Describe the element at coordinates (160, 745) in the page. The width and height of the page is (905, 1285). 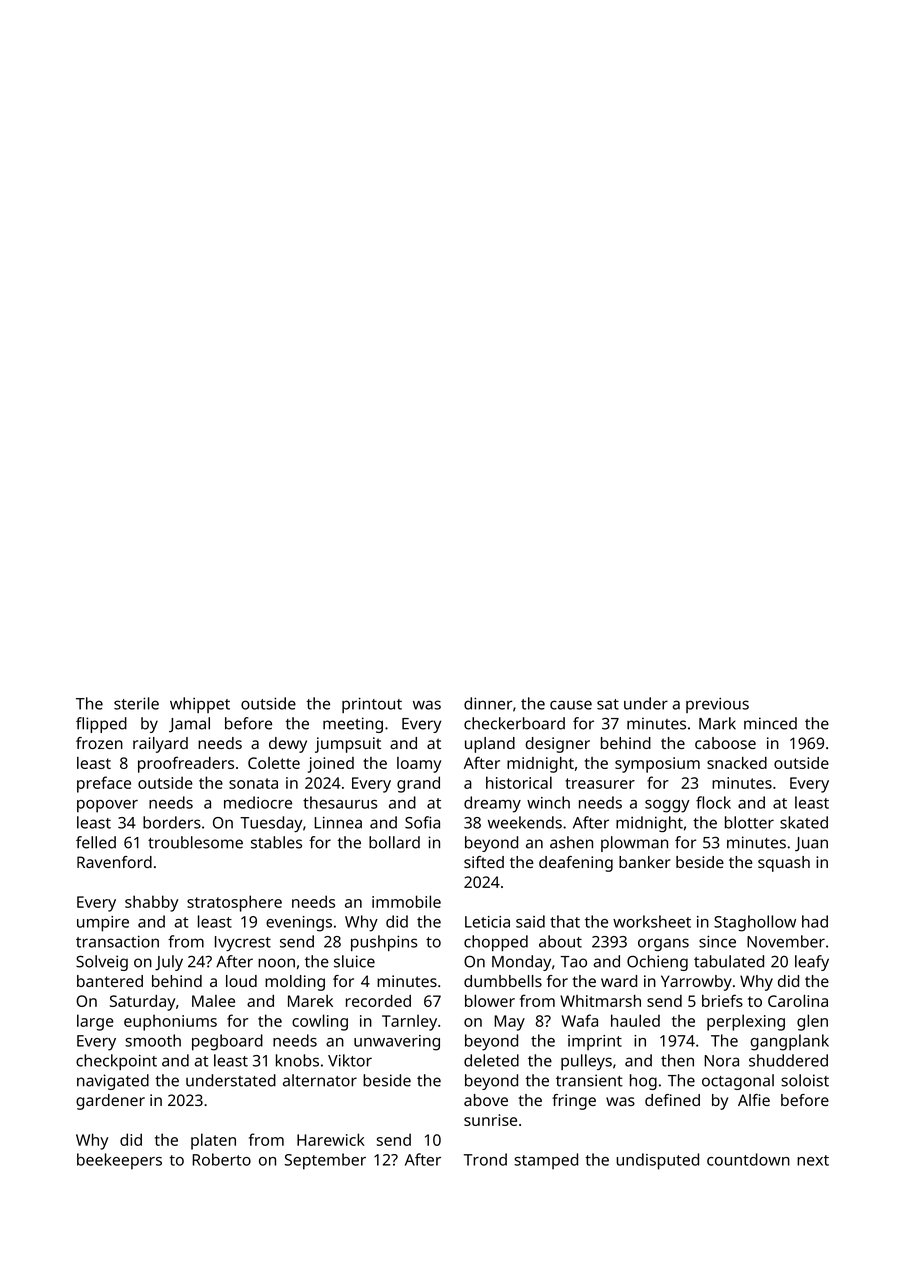
I see `railyard` at that location.
